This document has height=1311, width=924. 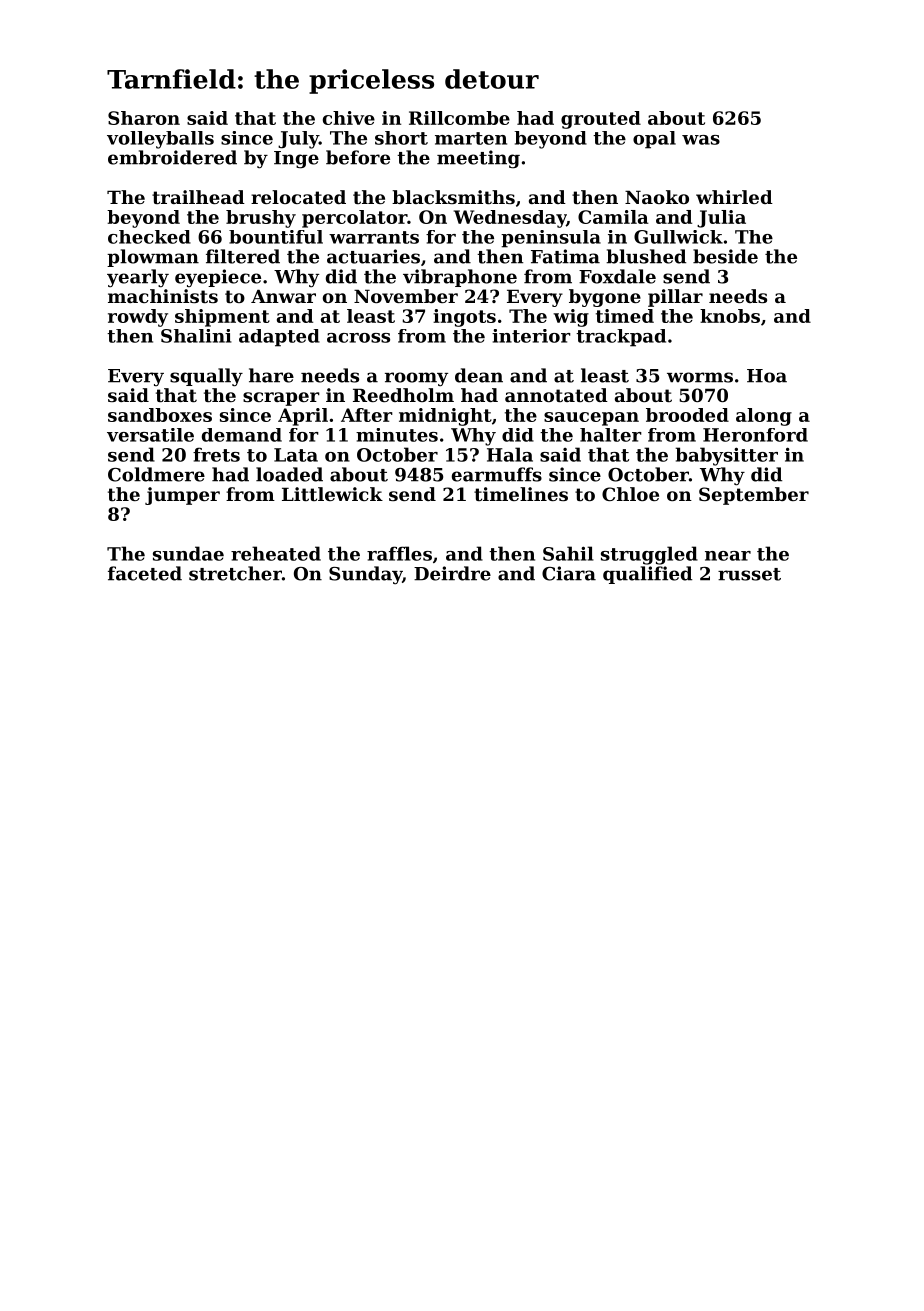 I want to click on raffles, so click(x=399, y=553).
